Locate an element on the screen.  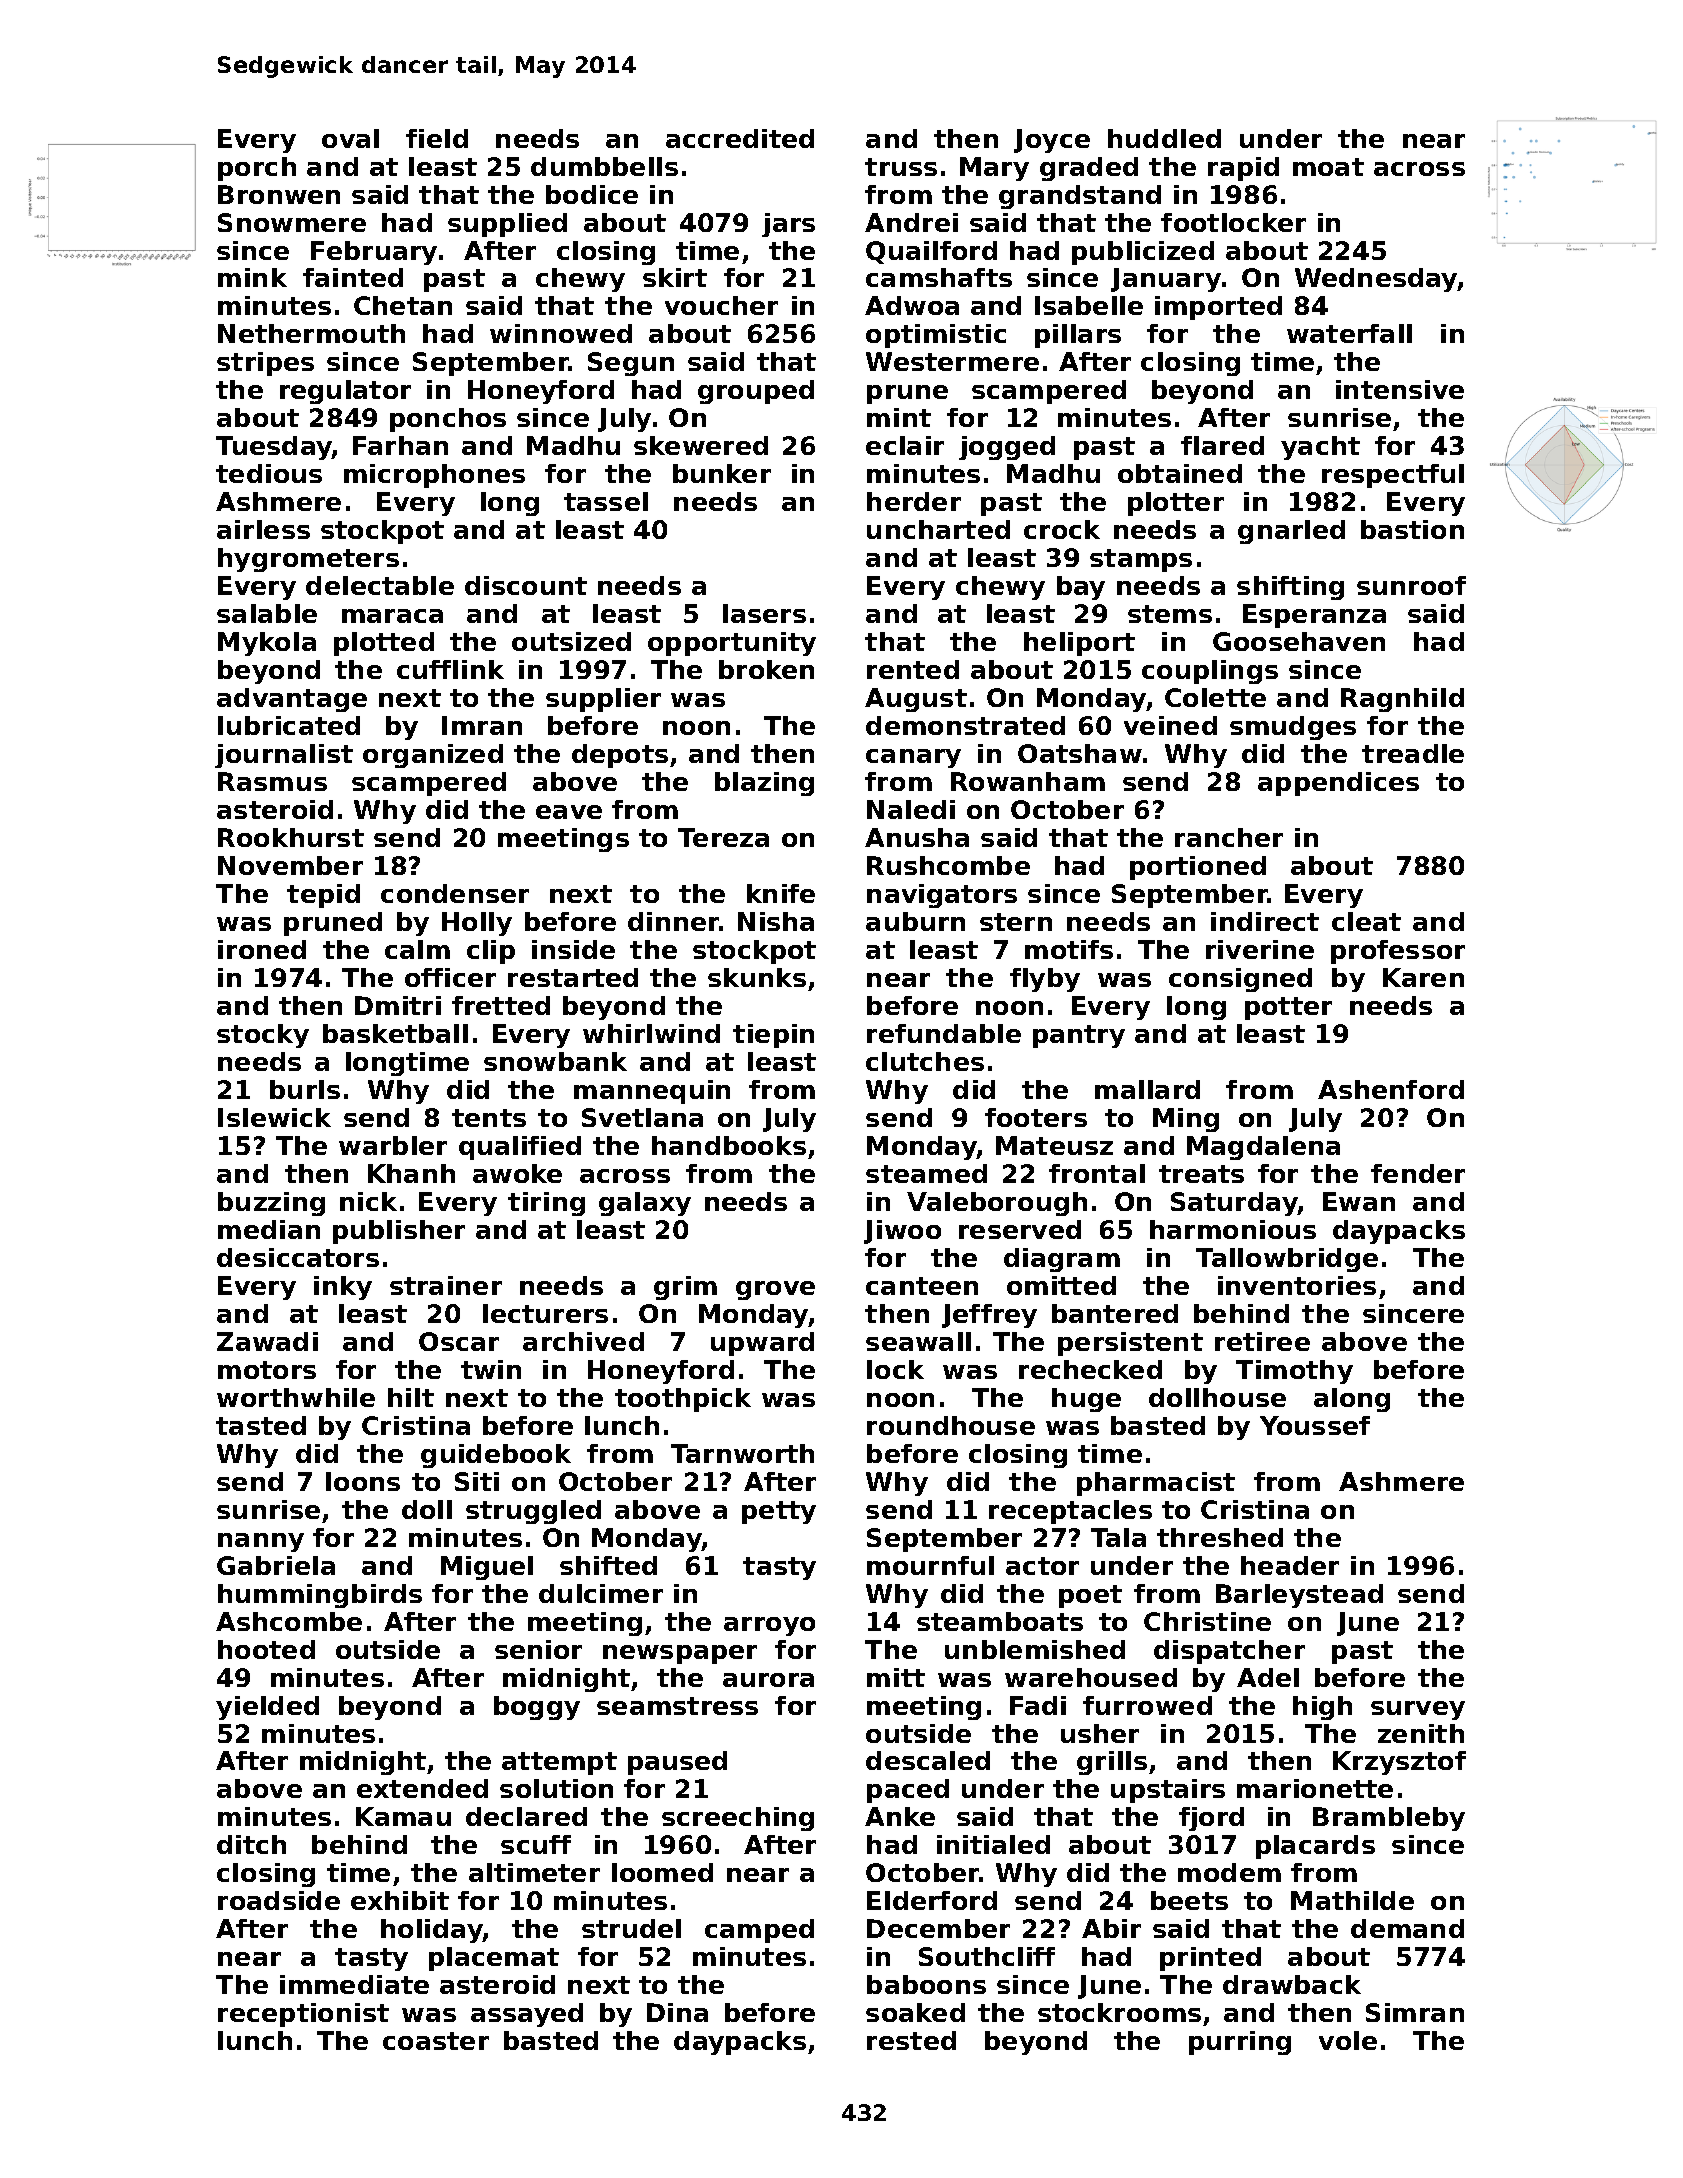
nick is located at coordinates (368, 1201).
